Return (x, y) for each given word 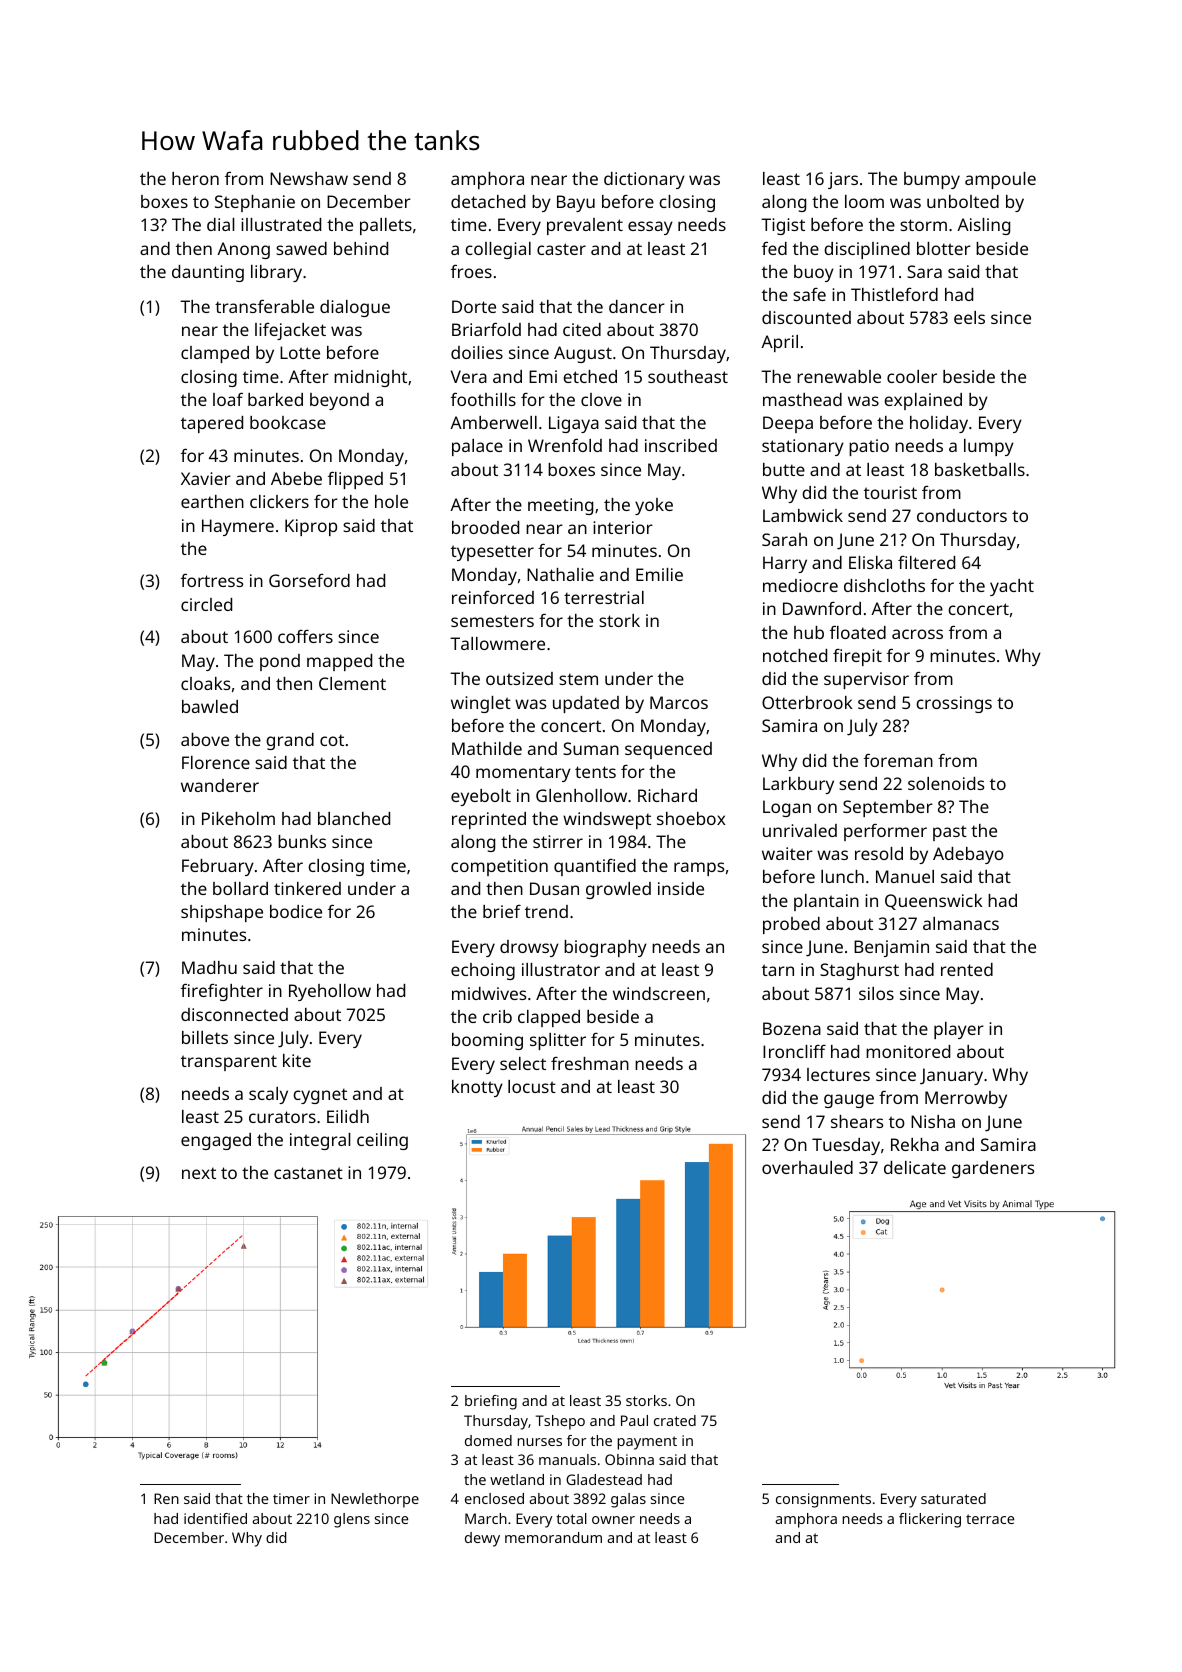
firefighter (222, 992)
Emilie (659, 574)
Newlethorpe (375, 1500)
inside (681, 888)
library (276, 273)
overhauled (807, 1167)
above (205, 739)
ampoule (1000, 180)
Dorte (474, 306)
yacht (1012, 587)
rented (967, 969)
